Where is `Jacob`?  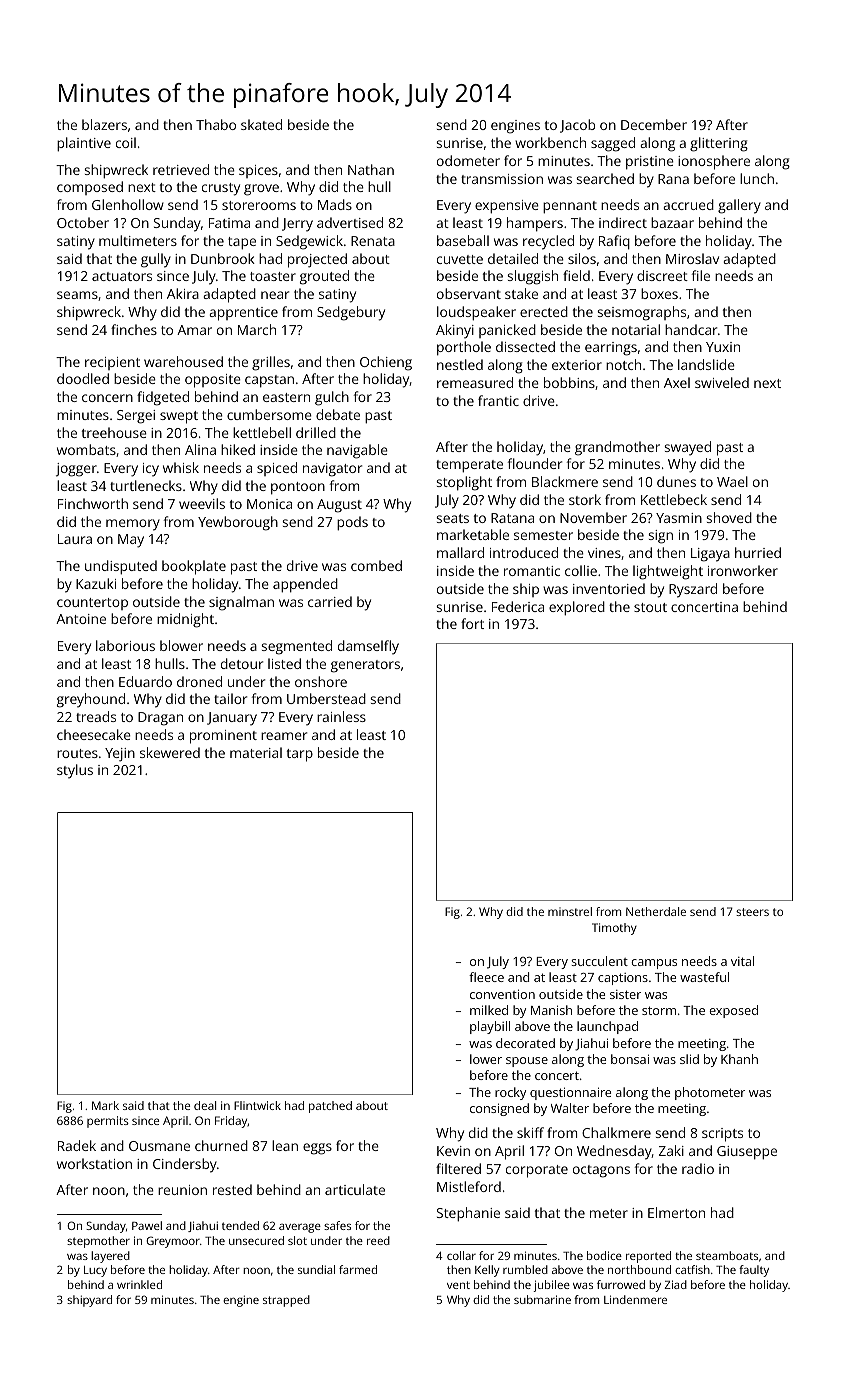 Jacob is located at coordinates (577, 126).
